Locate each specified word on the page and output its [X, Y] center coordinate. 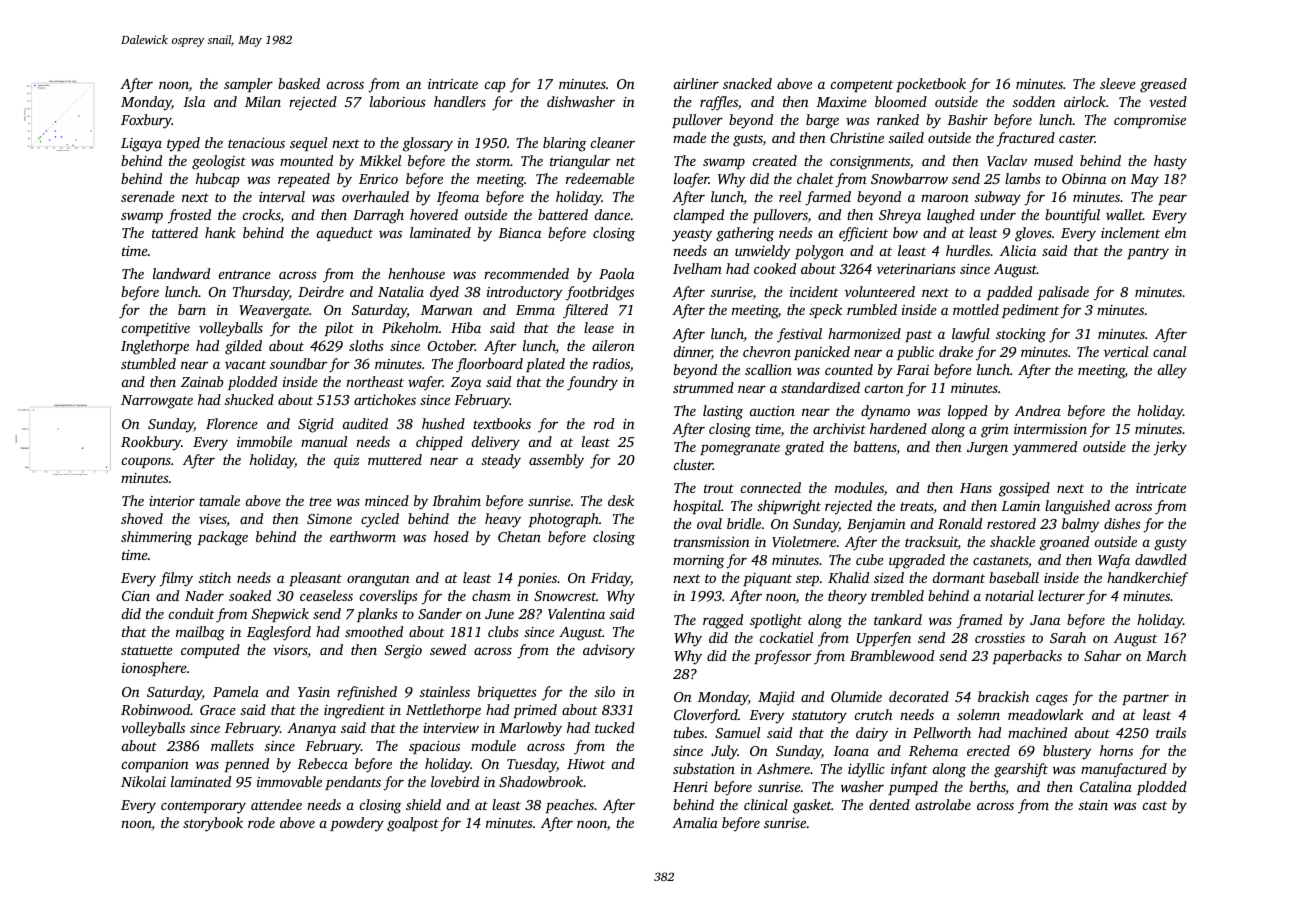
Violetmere [804, 541]
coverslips [389, 597]
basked [299, 83]
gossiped [1024, 489]
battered [563, 214]
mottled [976, 309]
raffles [719, 103]
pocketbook [931, 85]
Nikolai [143, 781]
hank [220, 232]
